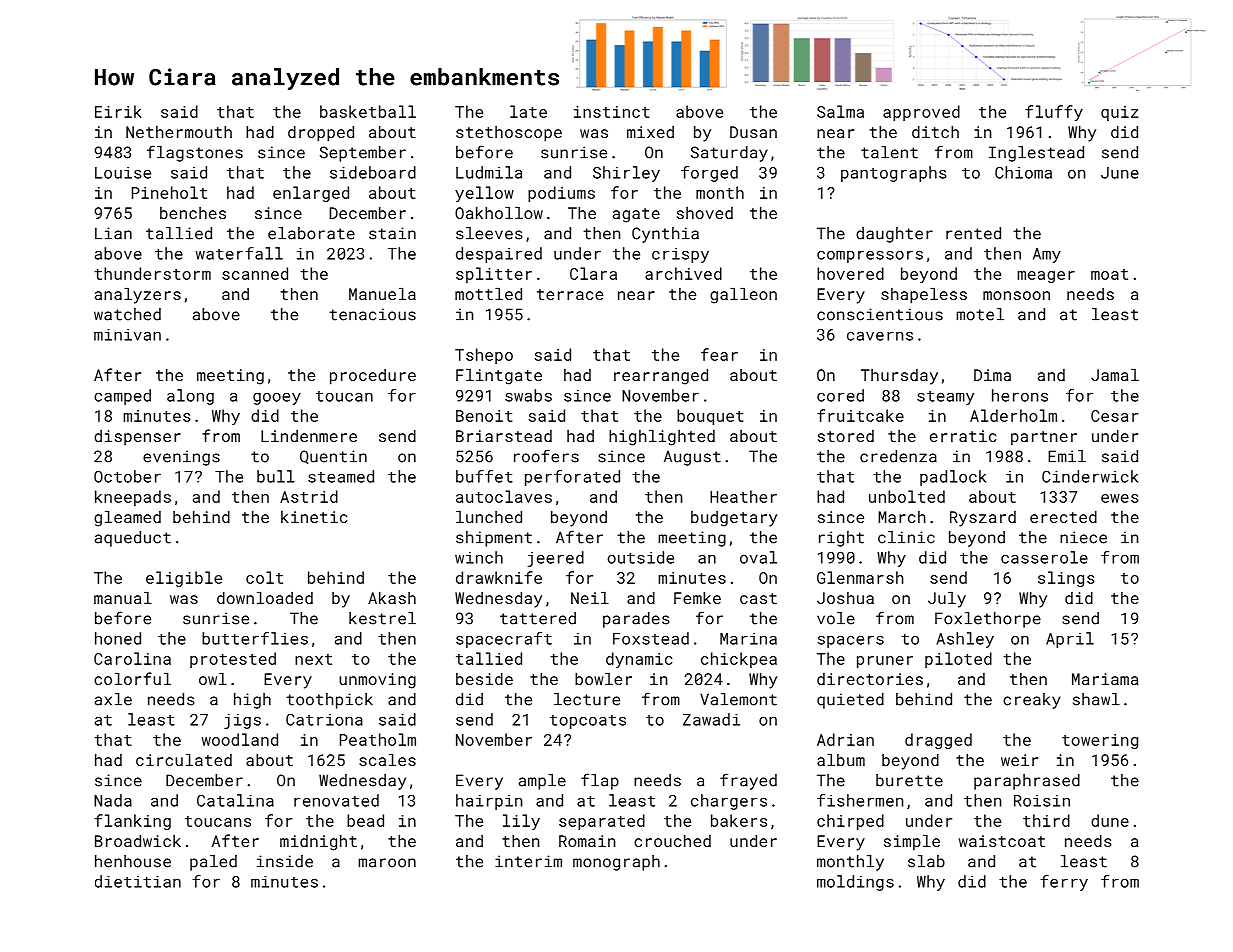 The height and width of the page is (952, 1233). What do you see at coordinates (373, 172) in the page?
I see `sideboard` at bounding box center [373, 172].
